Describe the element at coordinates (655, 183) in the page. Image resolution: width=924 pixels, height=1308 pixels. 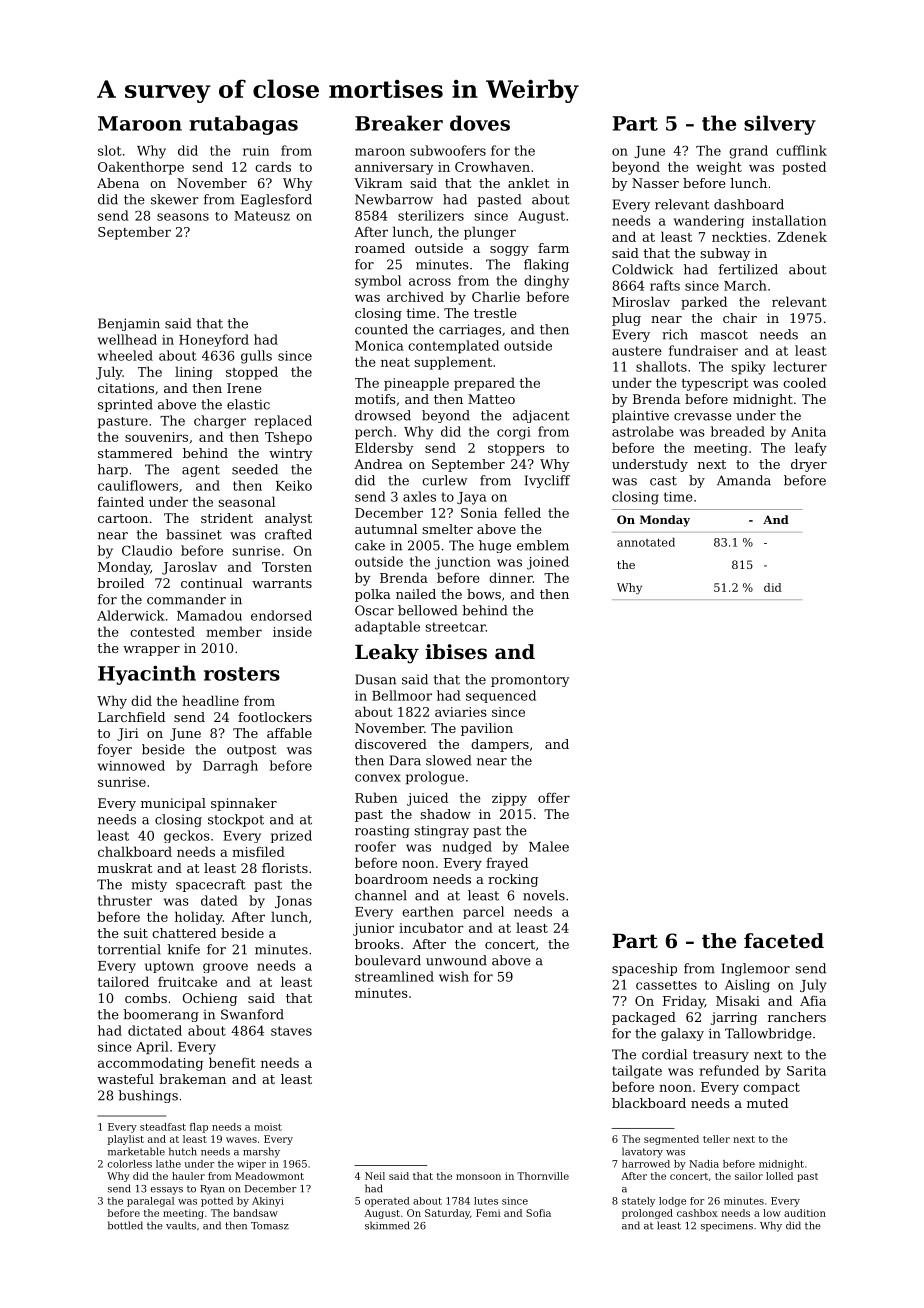
I see `Nasser` at that location.
